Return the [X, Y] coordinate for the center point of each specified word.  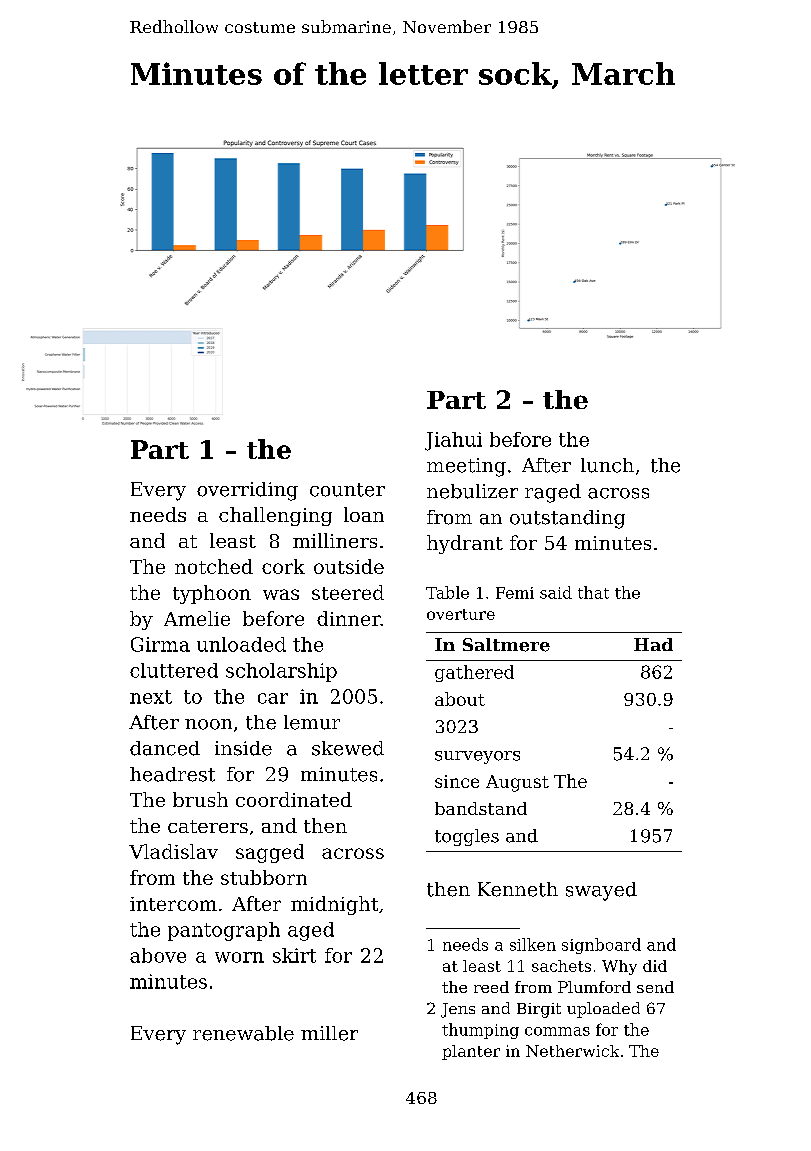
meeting [466, 467]
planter [471, 1052]
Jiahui [453, 441]
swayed [601, 891]
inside [243, 748]
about [460, 699]
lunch [607, 465]
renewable [243, 1033]
